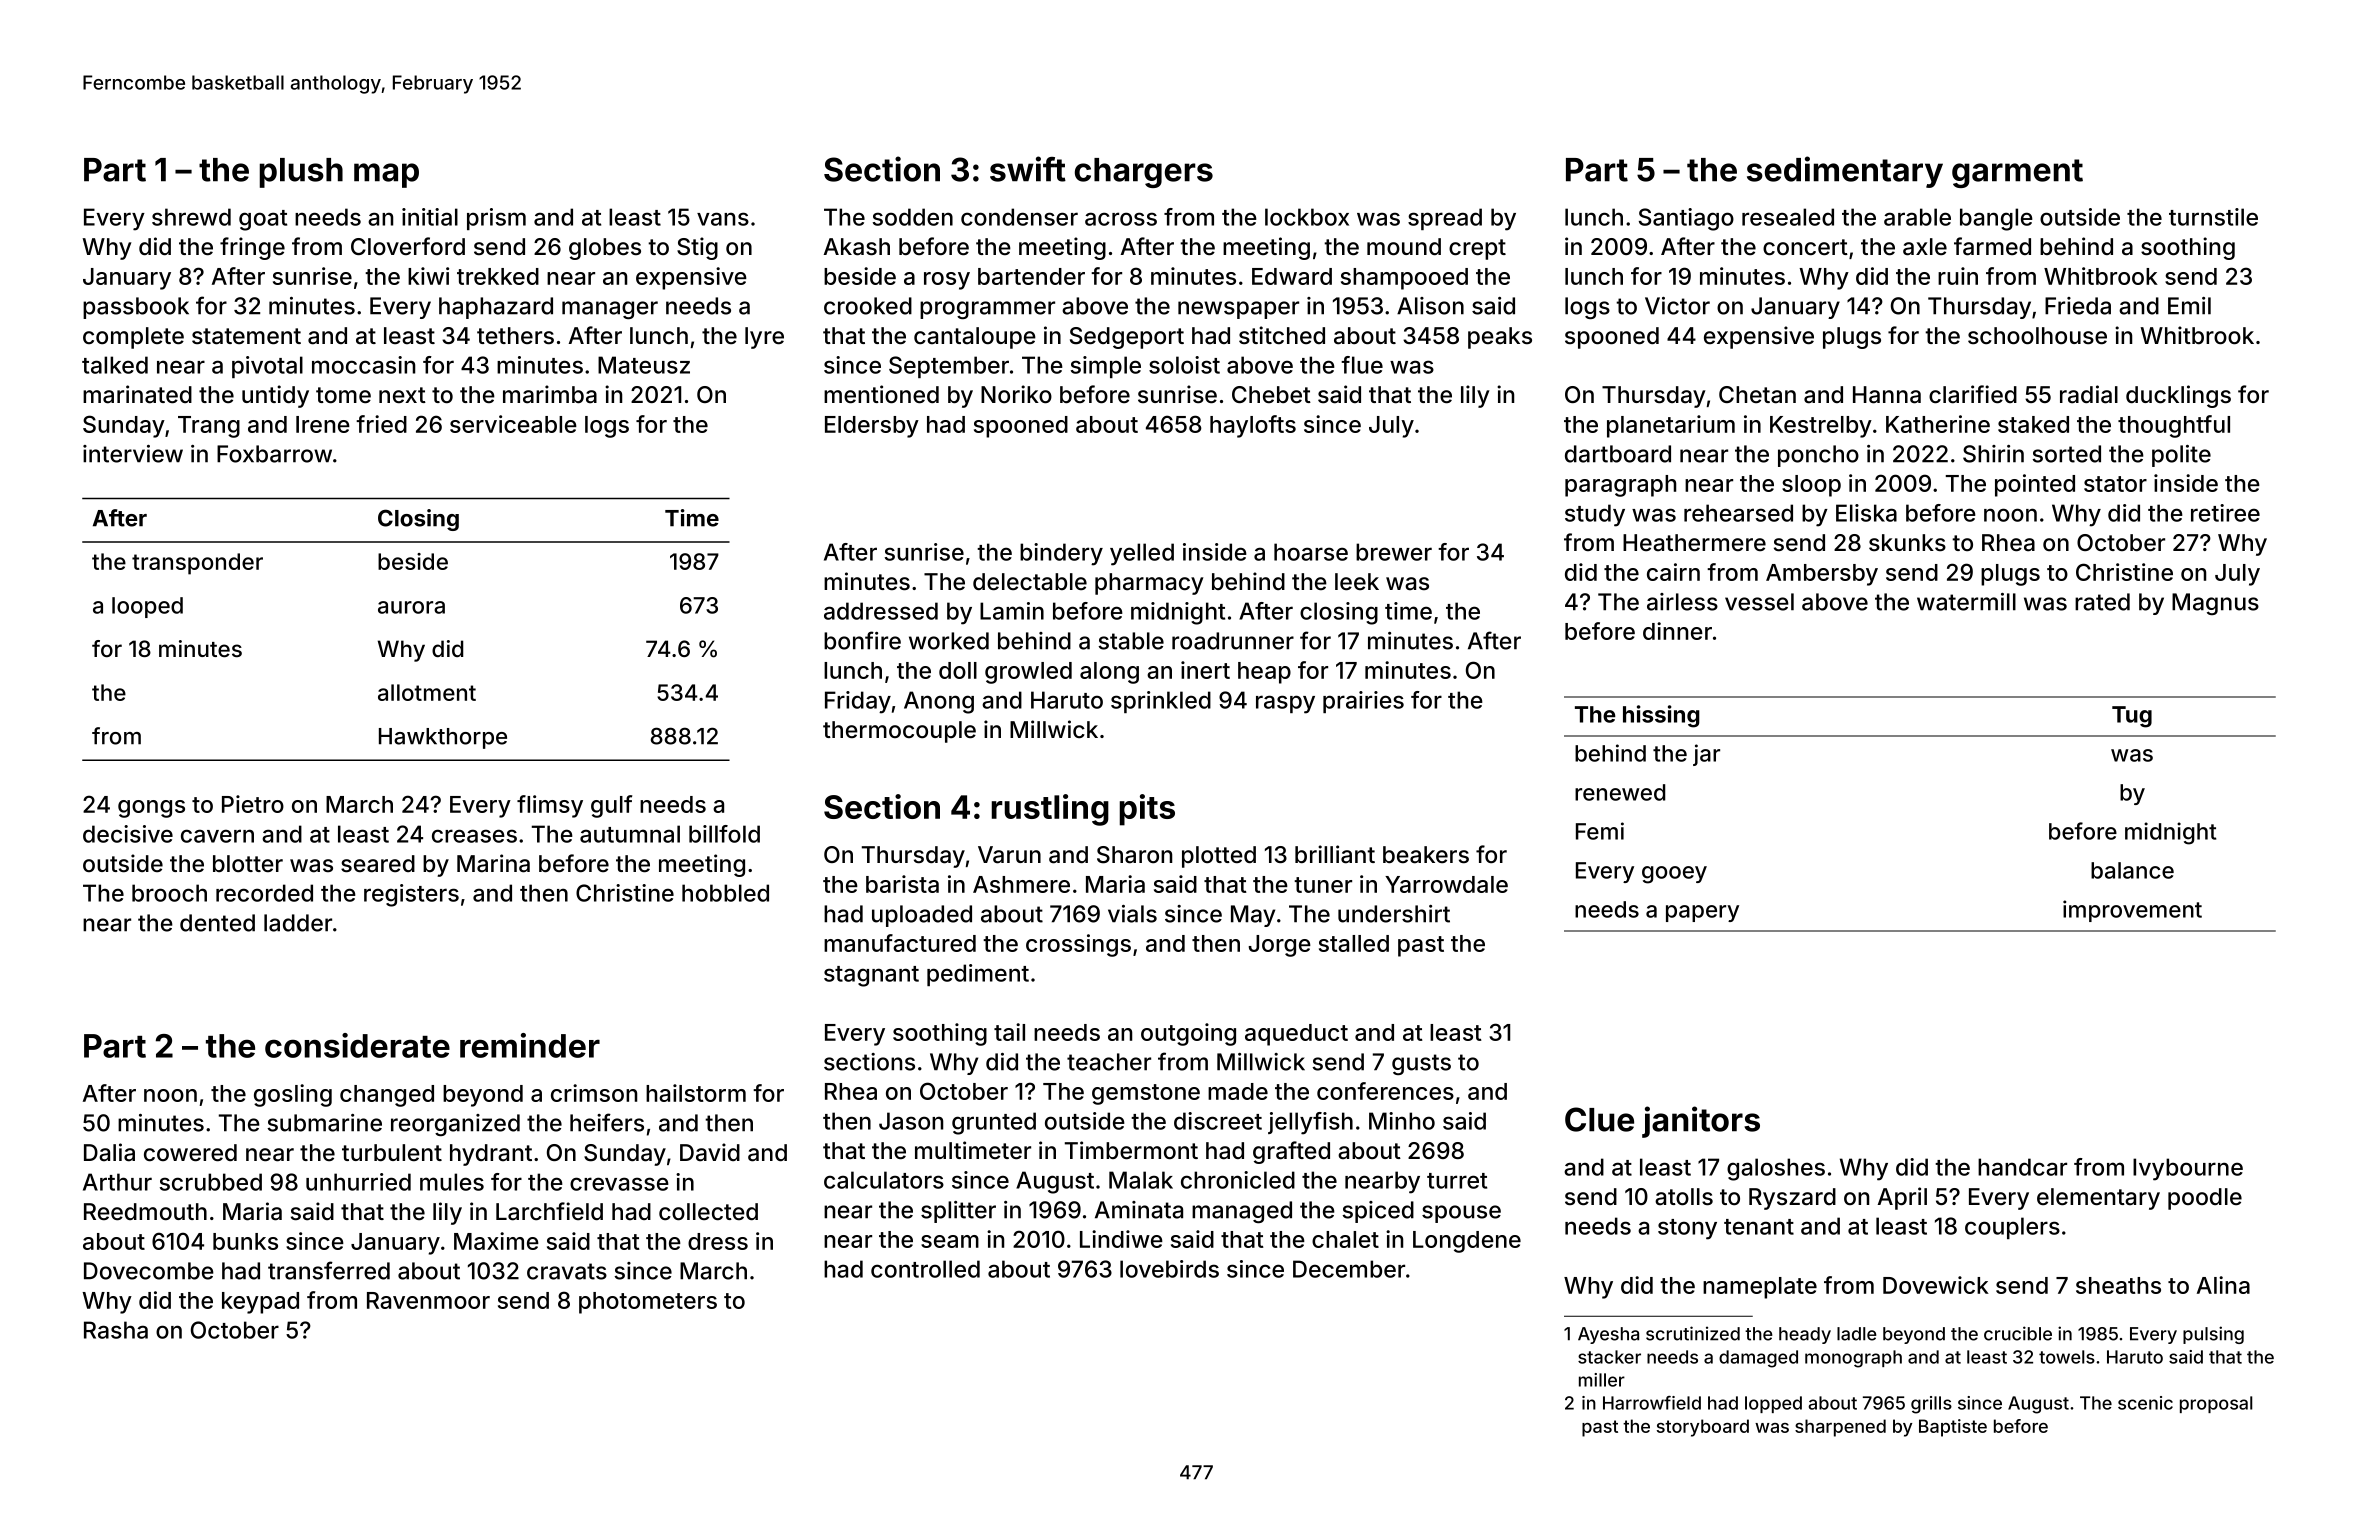 Image resolution: width=2358 pixels, height=1526 pixels. What do you see at coordinates (1109, 673) in the screenshot?
I see `along` at bounding box center [1109, 673].
